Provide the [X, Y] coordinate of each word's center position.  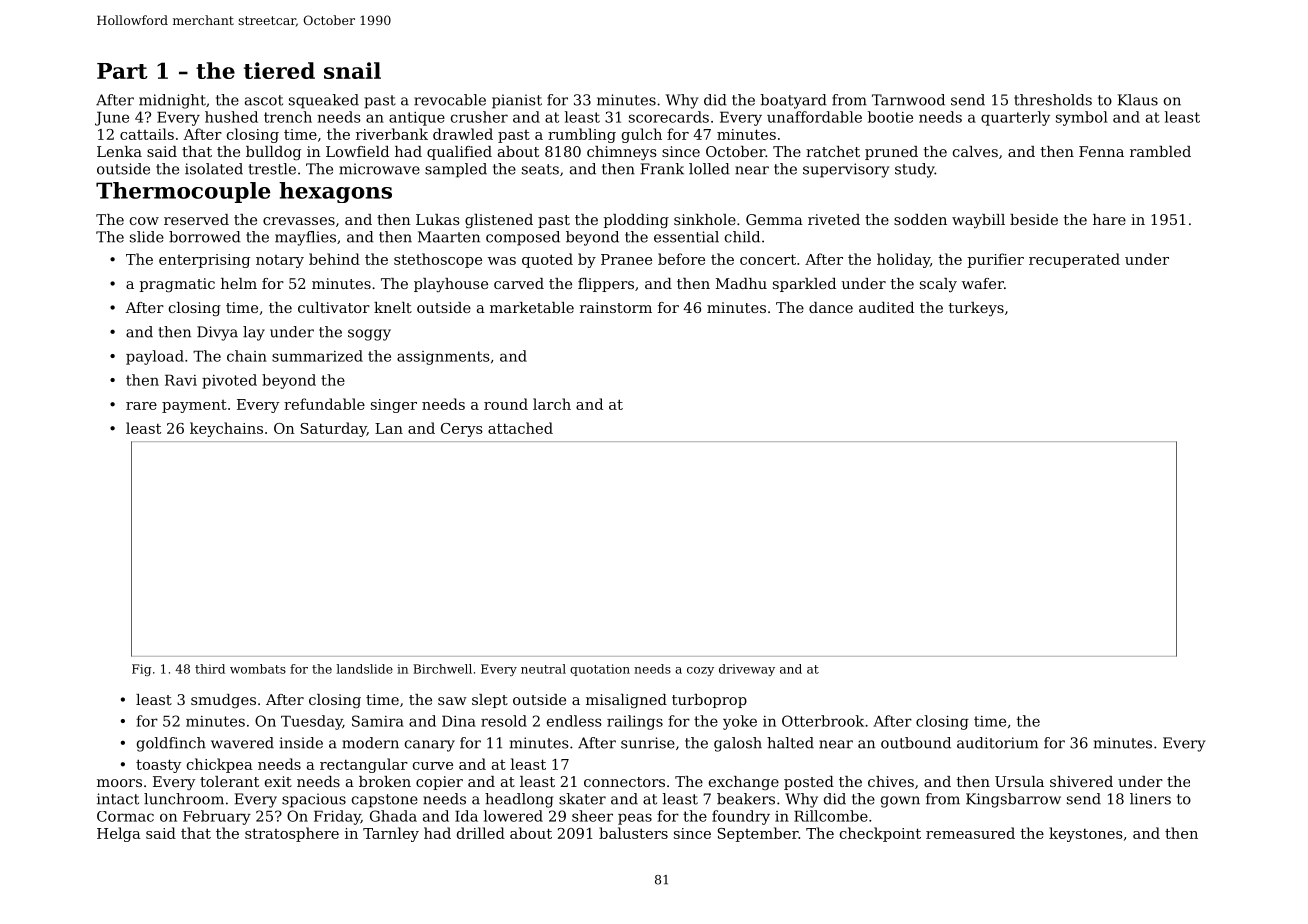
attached [520, 428]
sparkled [804, 285]
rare [141, 406]
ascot [264, 100]
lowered [513, 816]
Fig [141, 670]
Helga [119, 834]
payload [155, 357]
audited [886, 307]
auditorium [997, 743]
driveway [747, 670]
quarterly [1015, 118]
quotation [600, 670]
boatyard [793, 101]
